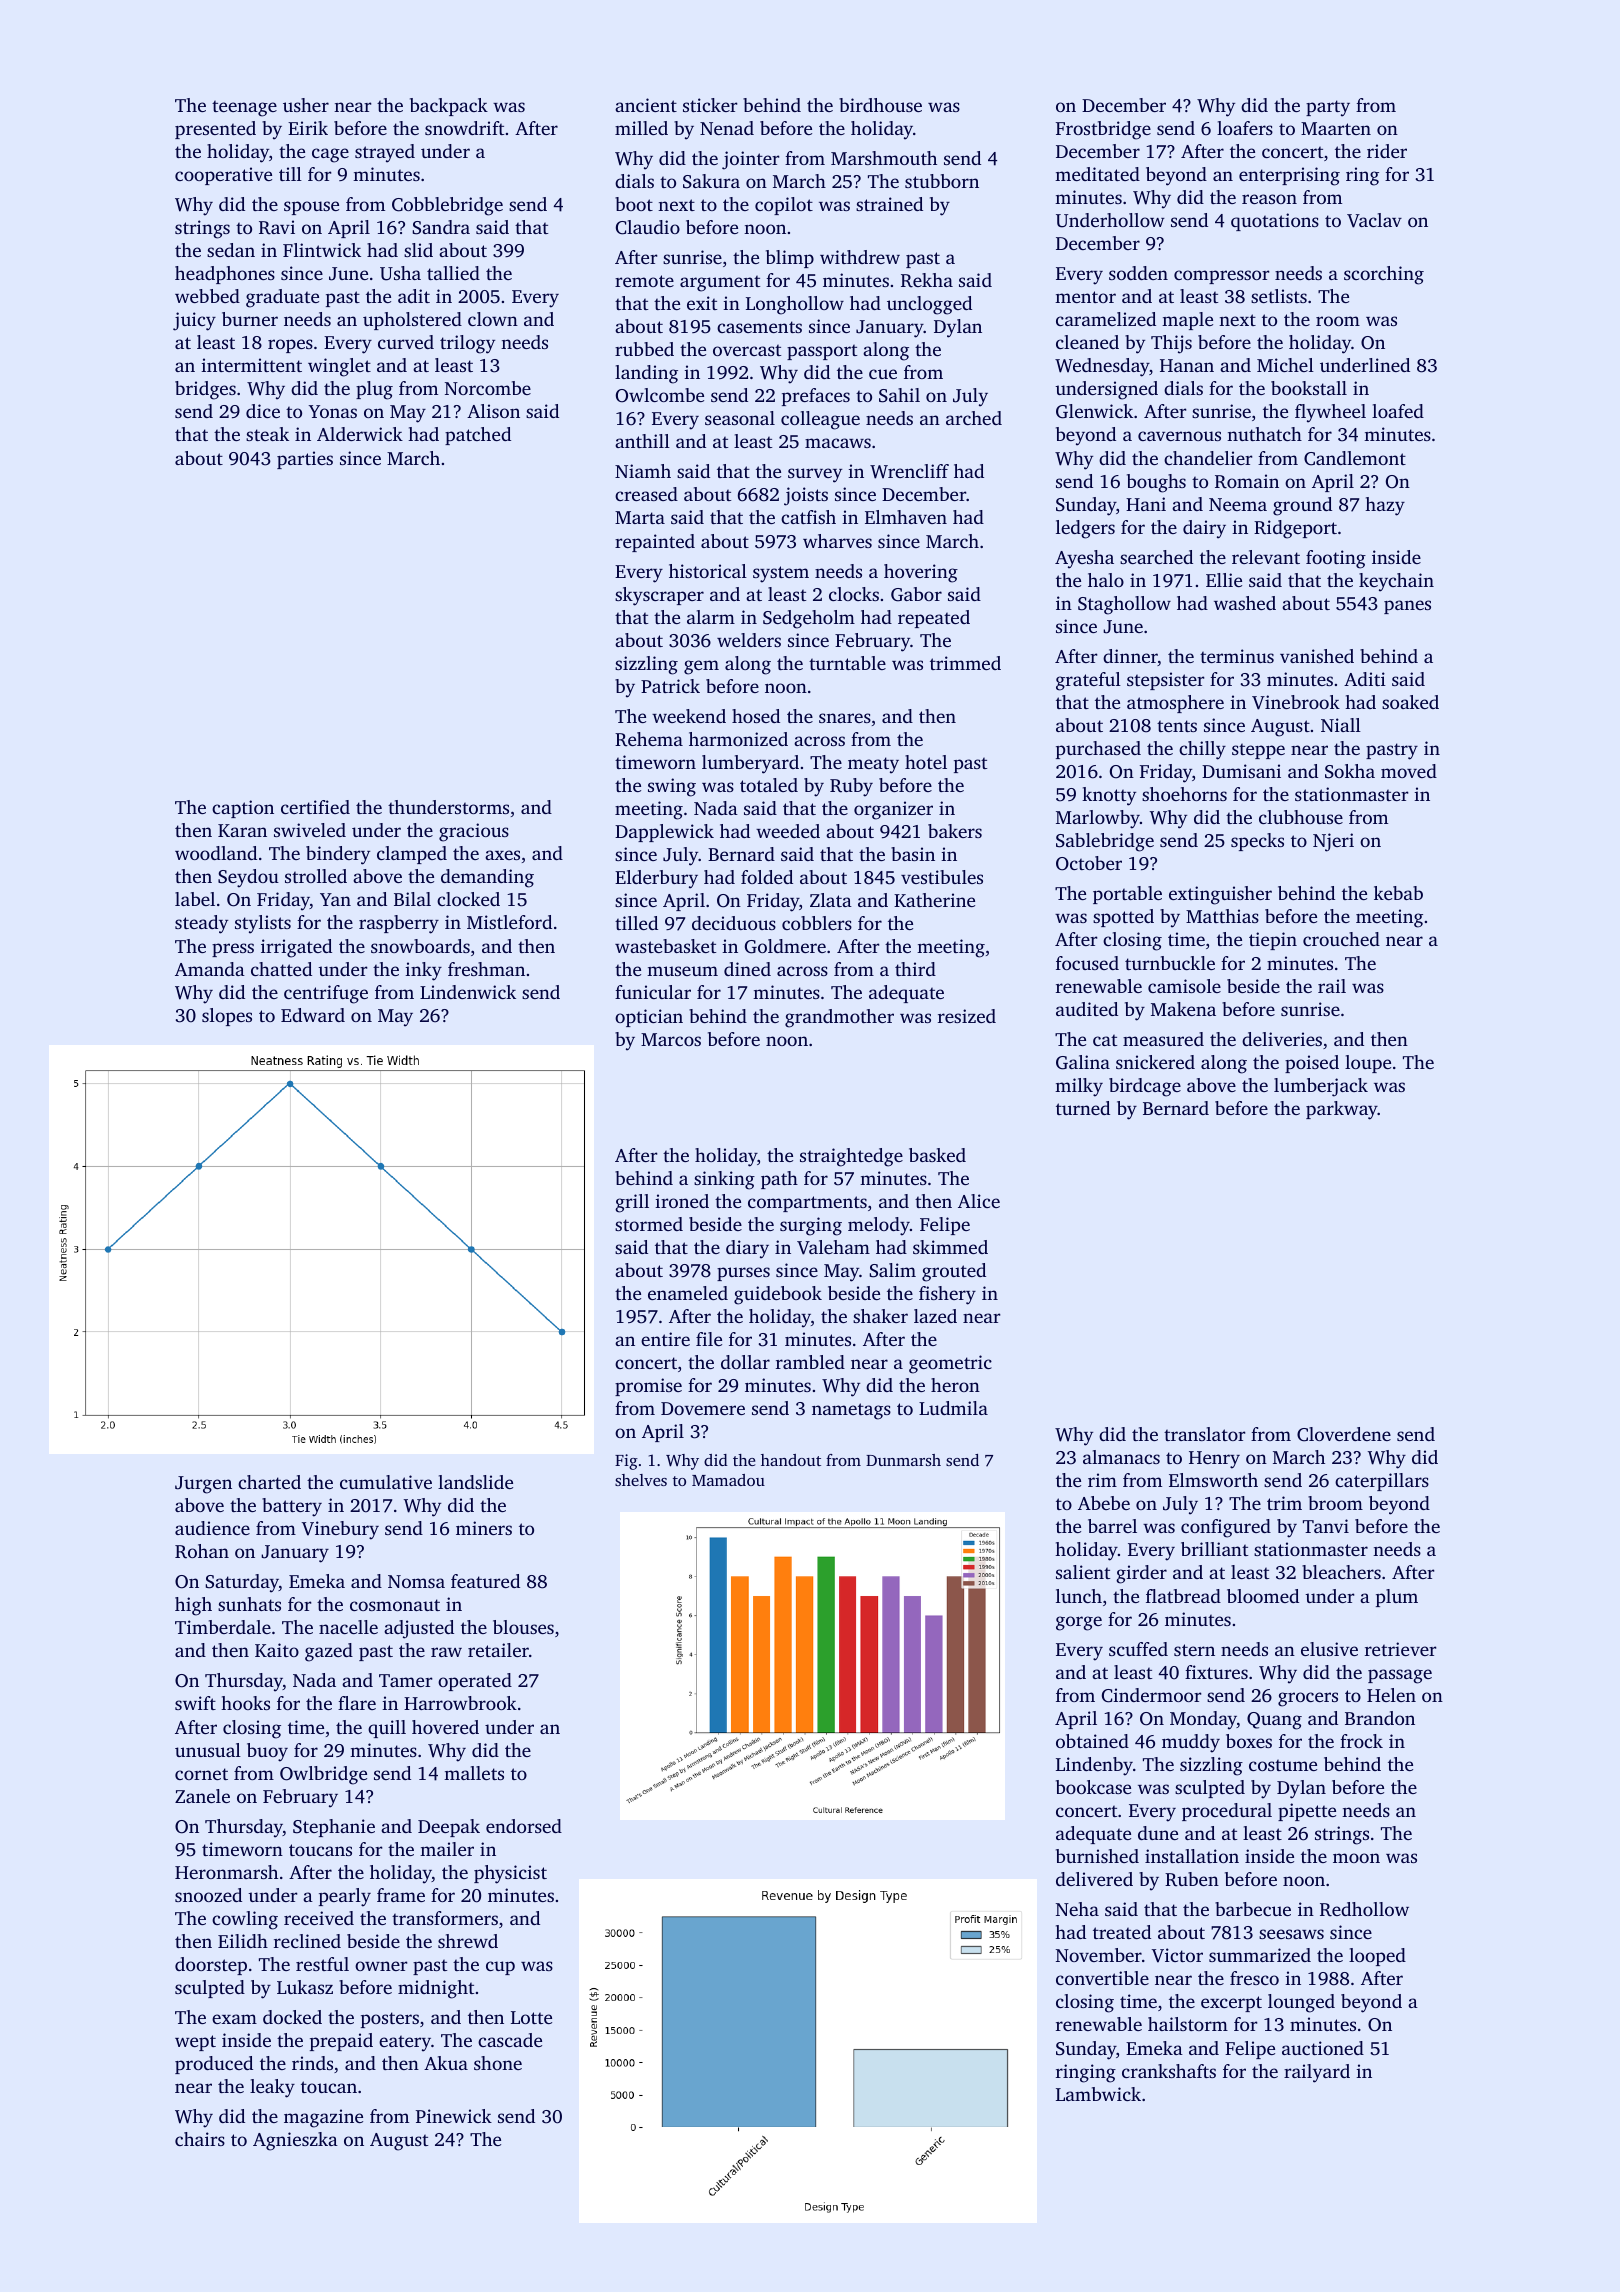  What do you see at coordinates (223, 176) in the document?
I see `cooperative` at bounding box center [223, 176].
